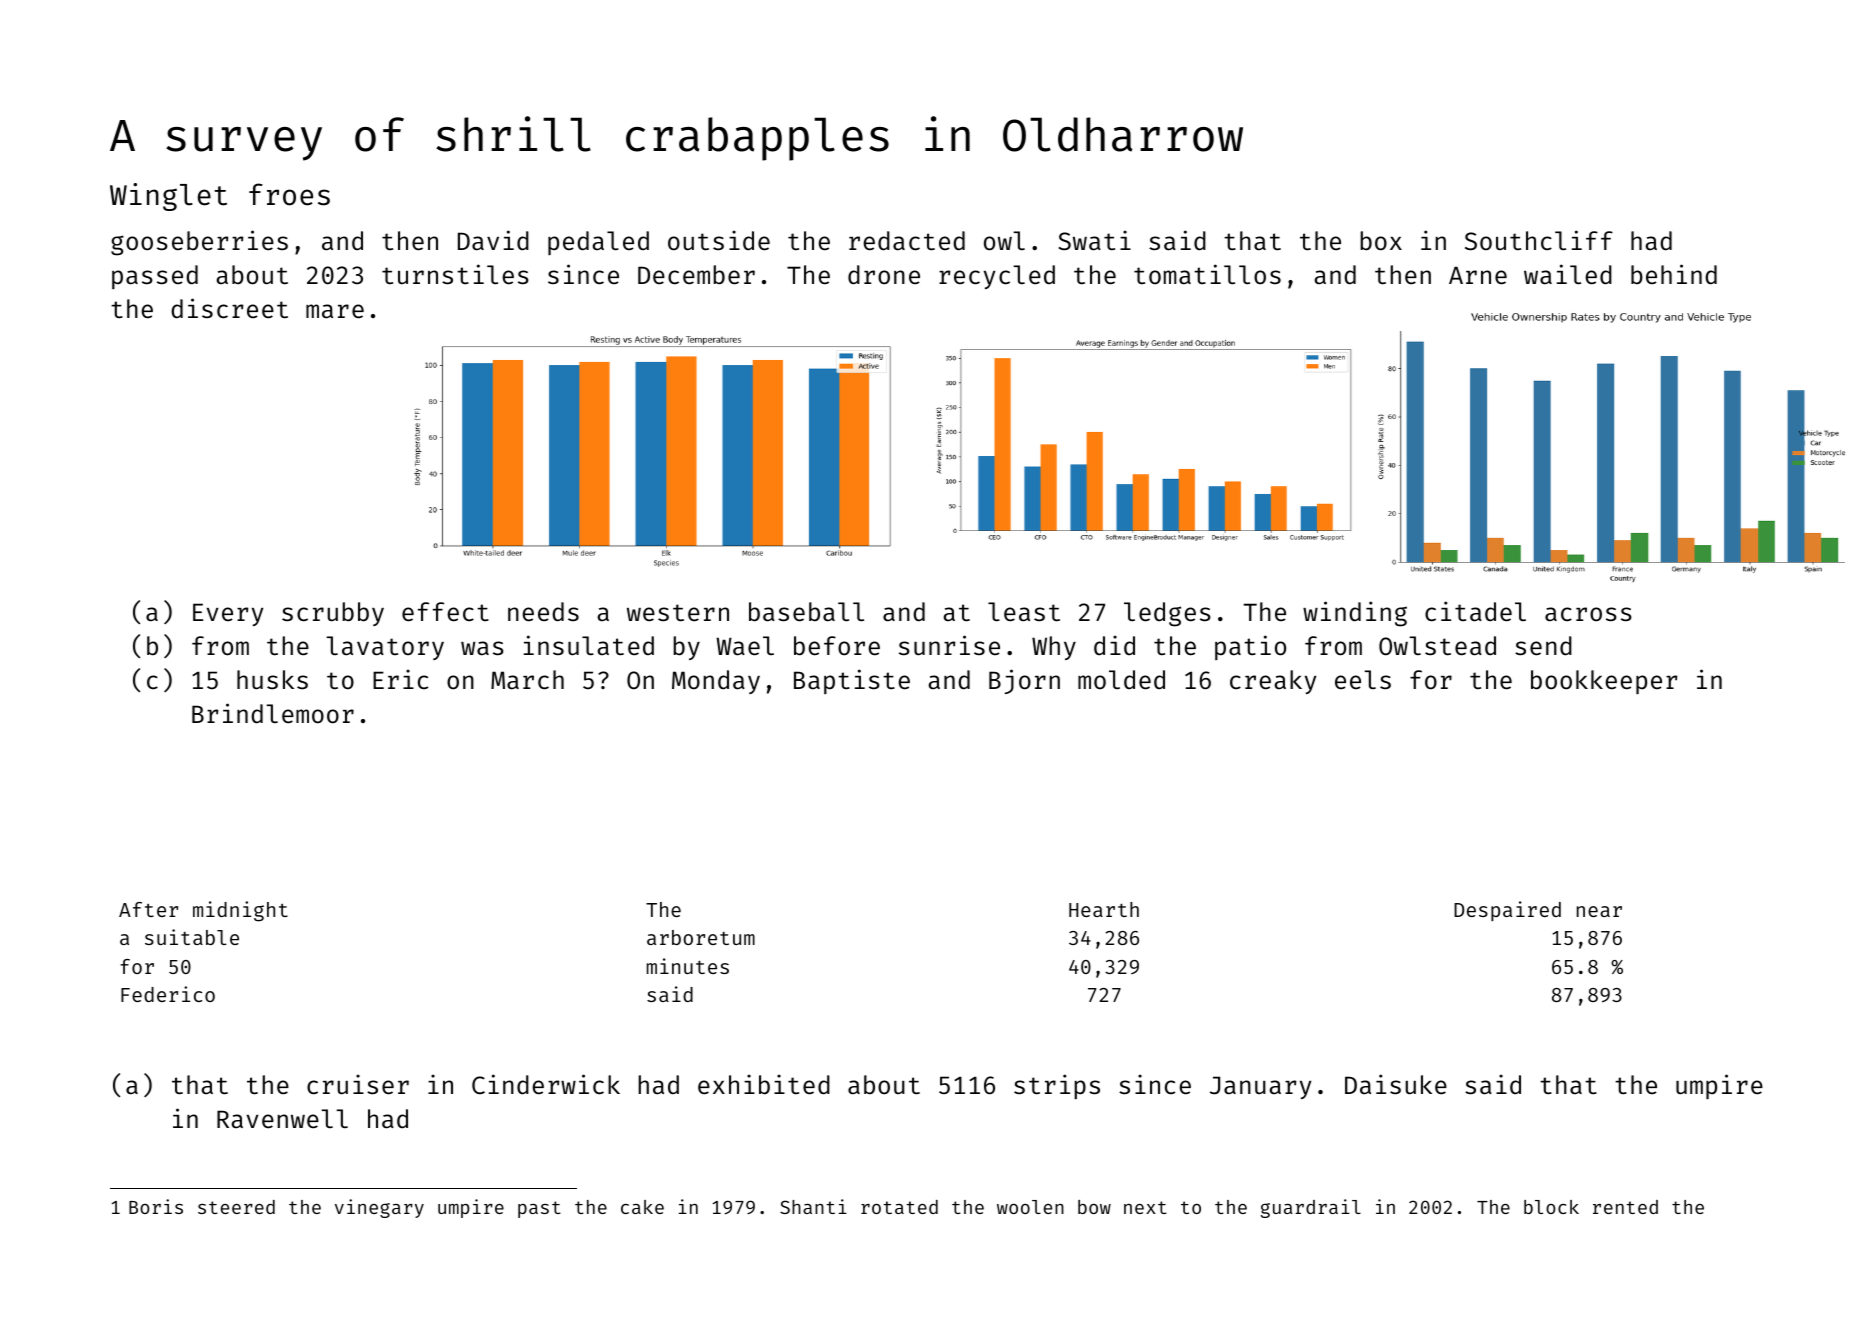 The image size is (1876, 1326). I want to click on behind, so click(1674, 274).
